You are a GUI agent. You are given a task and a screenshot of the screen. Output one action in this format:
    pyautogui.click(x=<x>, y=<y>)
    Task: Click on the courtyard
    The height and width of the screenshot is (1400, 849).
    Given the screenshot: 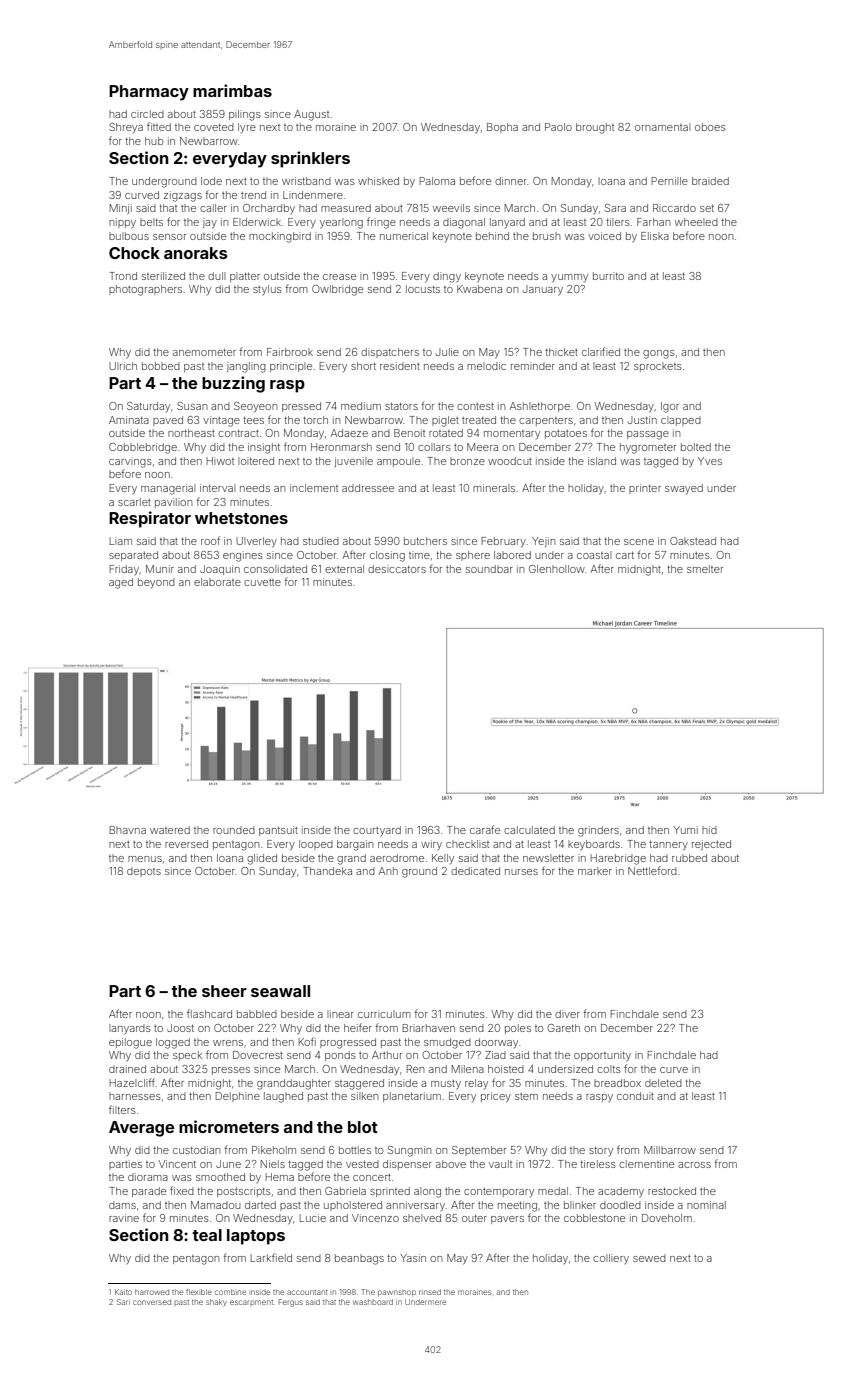 What is the action you would take?
    pyautogui.click(x=377, y=831)
